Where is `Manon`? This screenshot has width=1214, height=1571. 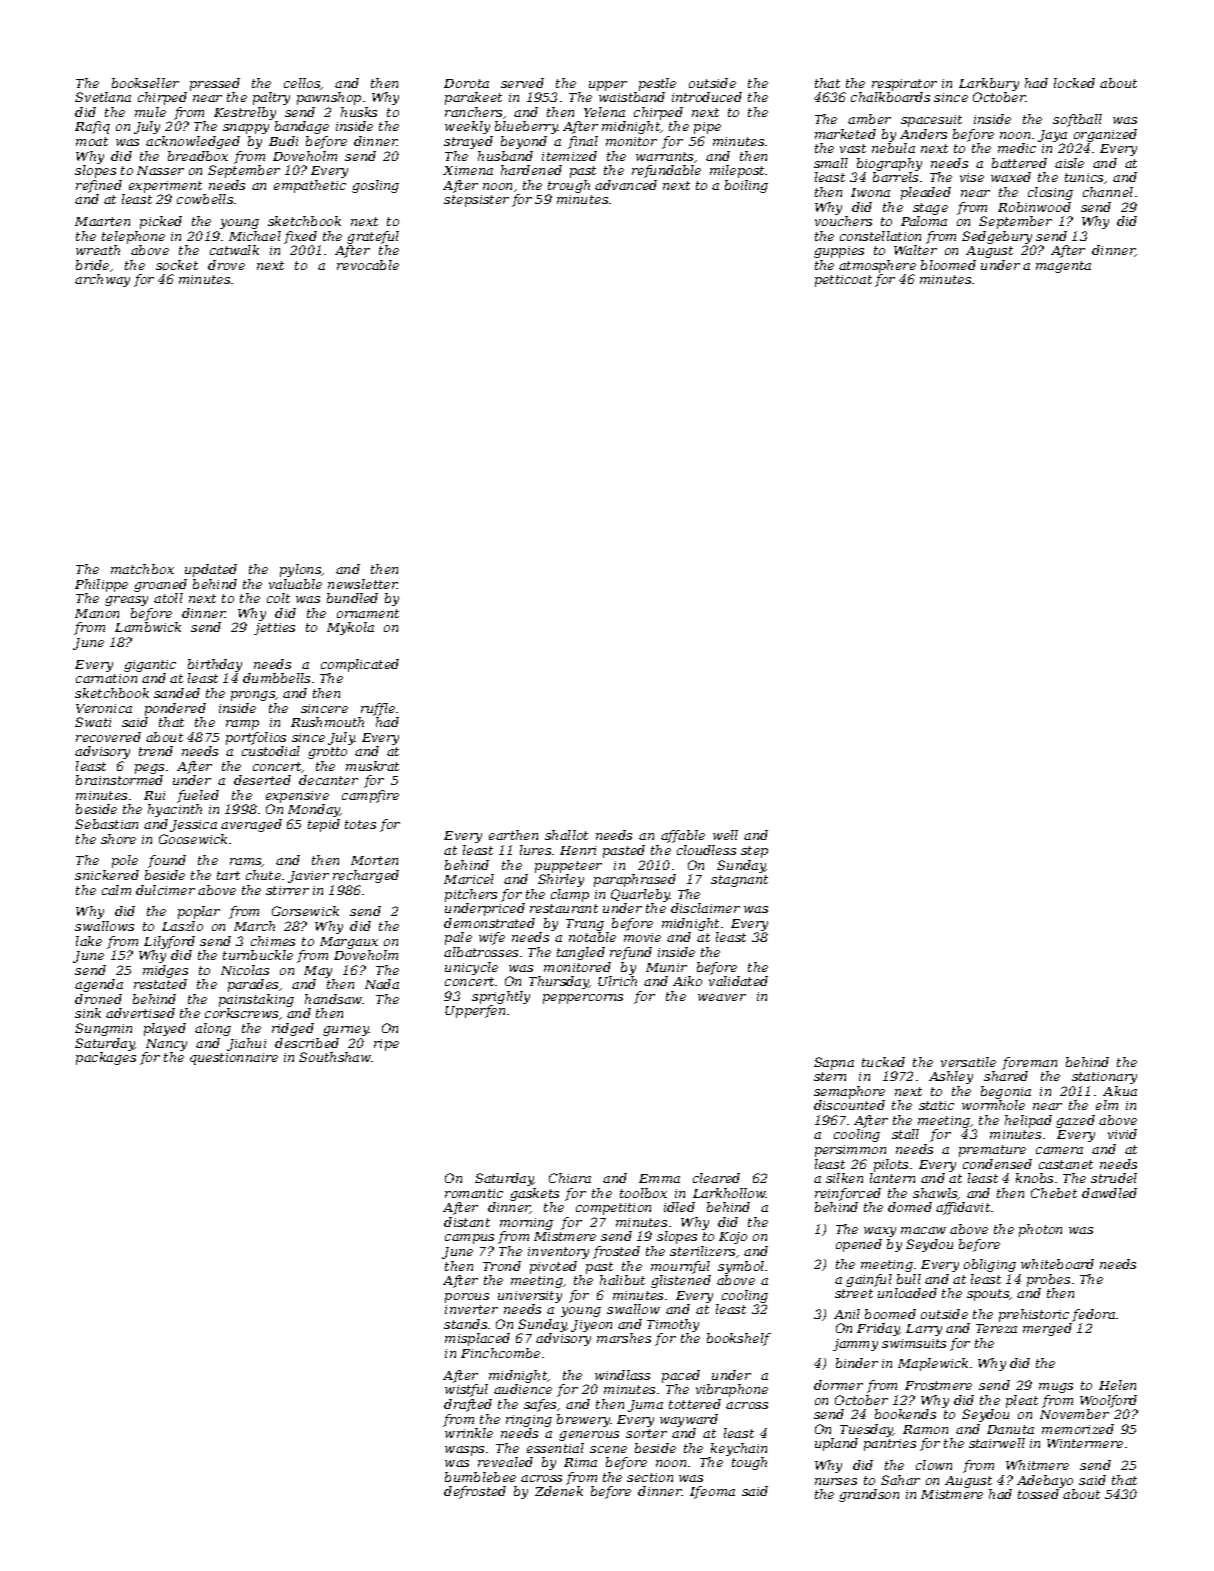 Manon is located at coordinates (97, 613).
